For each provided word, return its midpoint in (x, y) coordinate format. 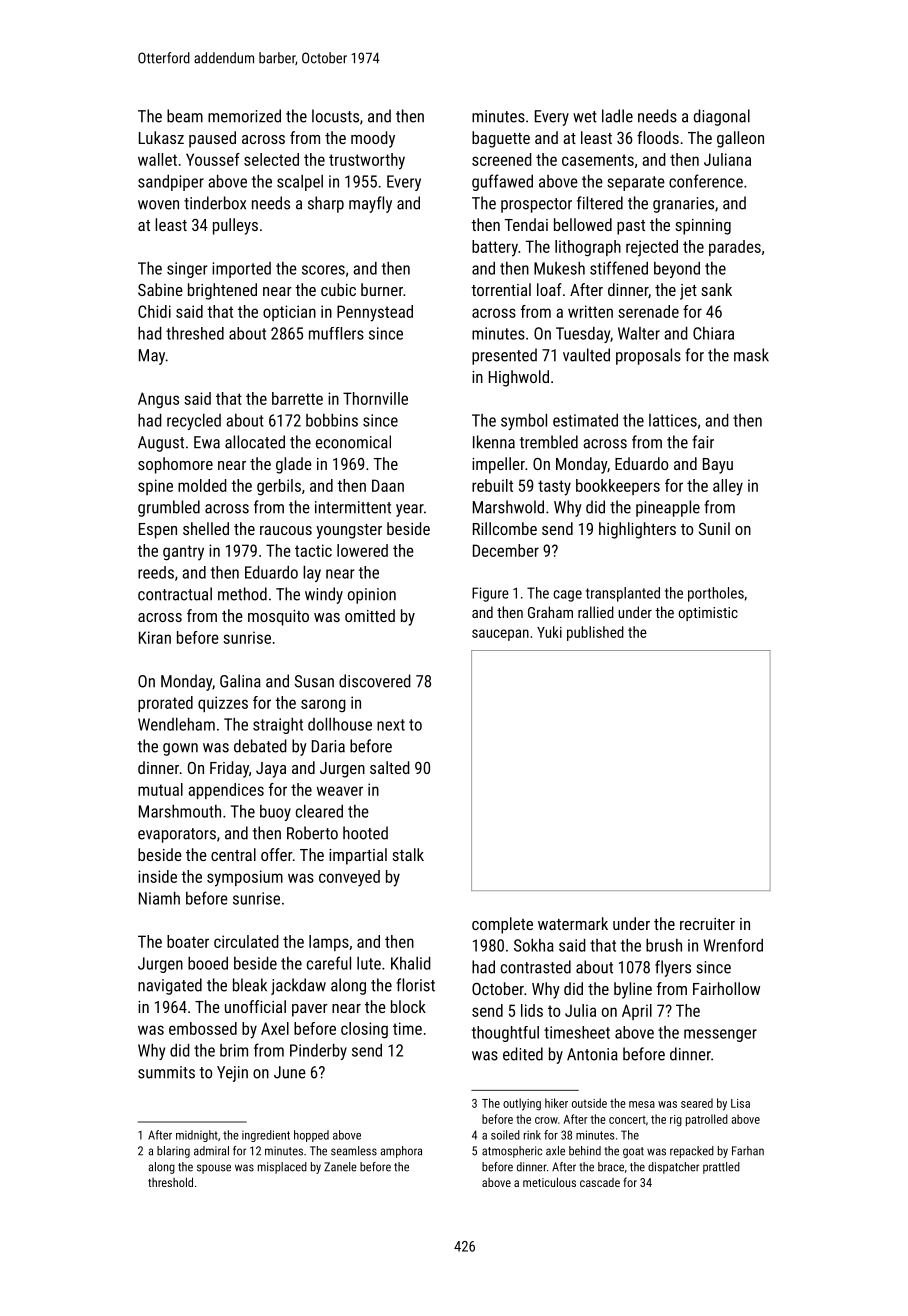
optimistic (708, 614)
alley (728, 487)
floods (658, 137)
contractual (175, 594)
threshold (170, 1182)
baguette (501, 139)
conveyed (349, 878)
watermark (573, 923)
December (506, 550)
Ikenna (494, 442)
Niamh (159, 898)
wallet (157, 159)
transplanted (623, 594)
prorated (165, 704)
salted (390, 767)
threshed (195, 333)
